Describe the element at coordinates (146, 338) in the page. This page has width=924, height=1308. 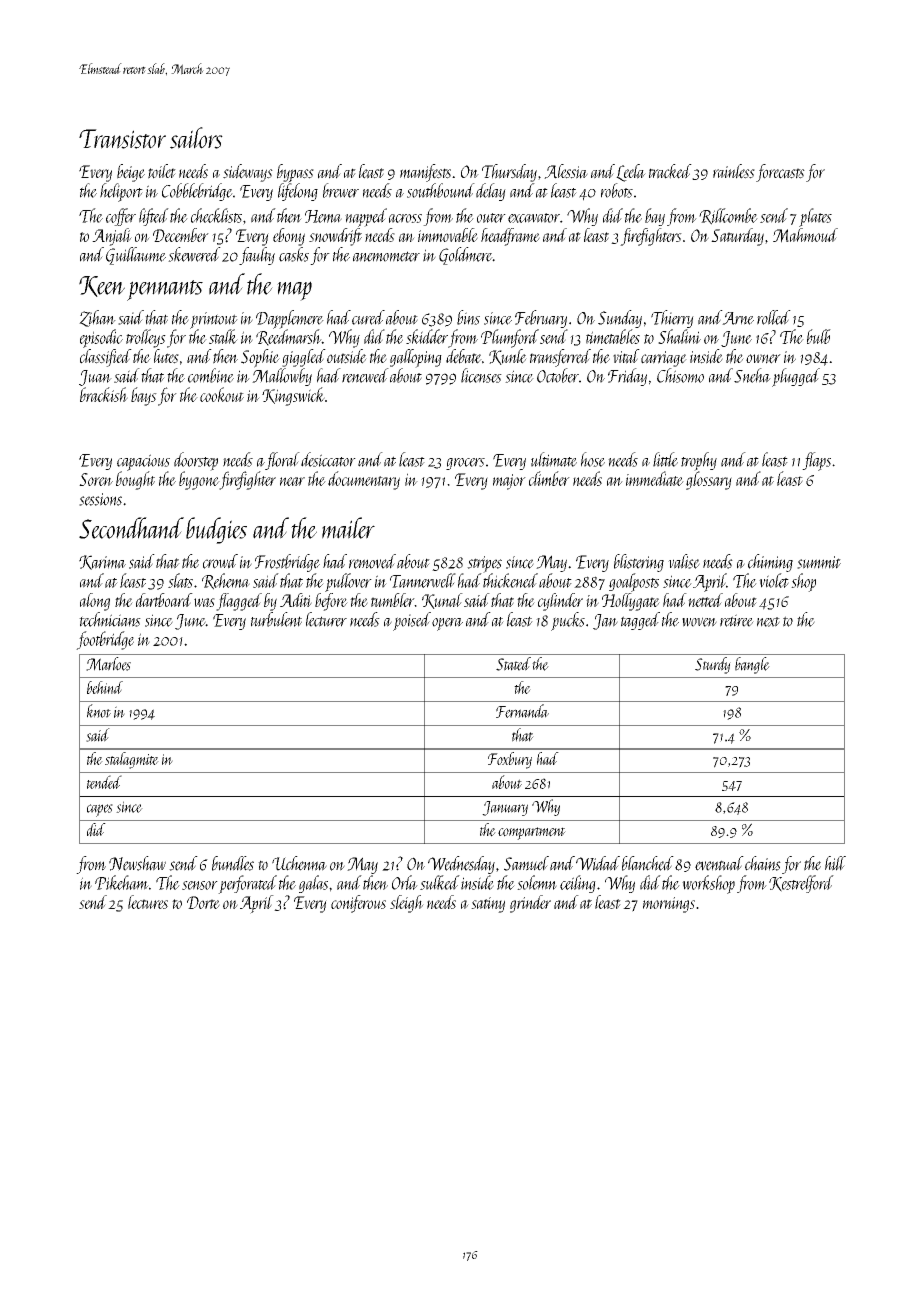
I see `trolleys` at that location.
